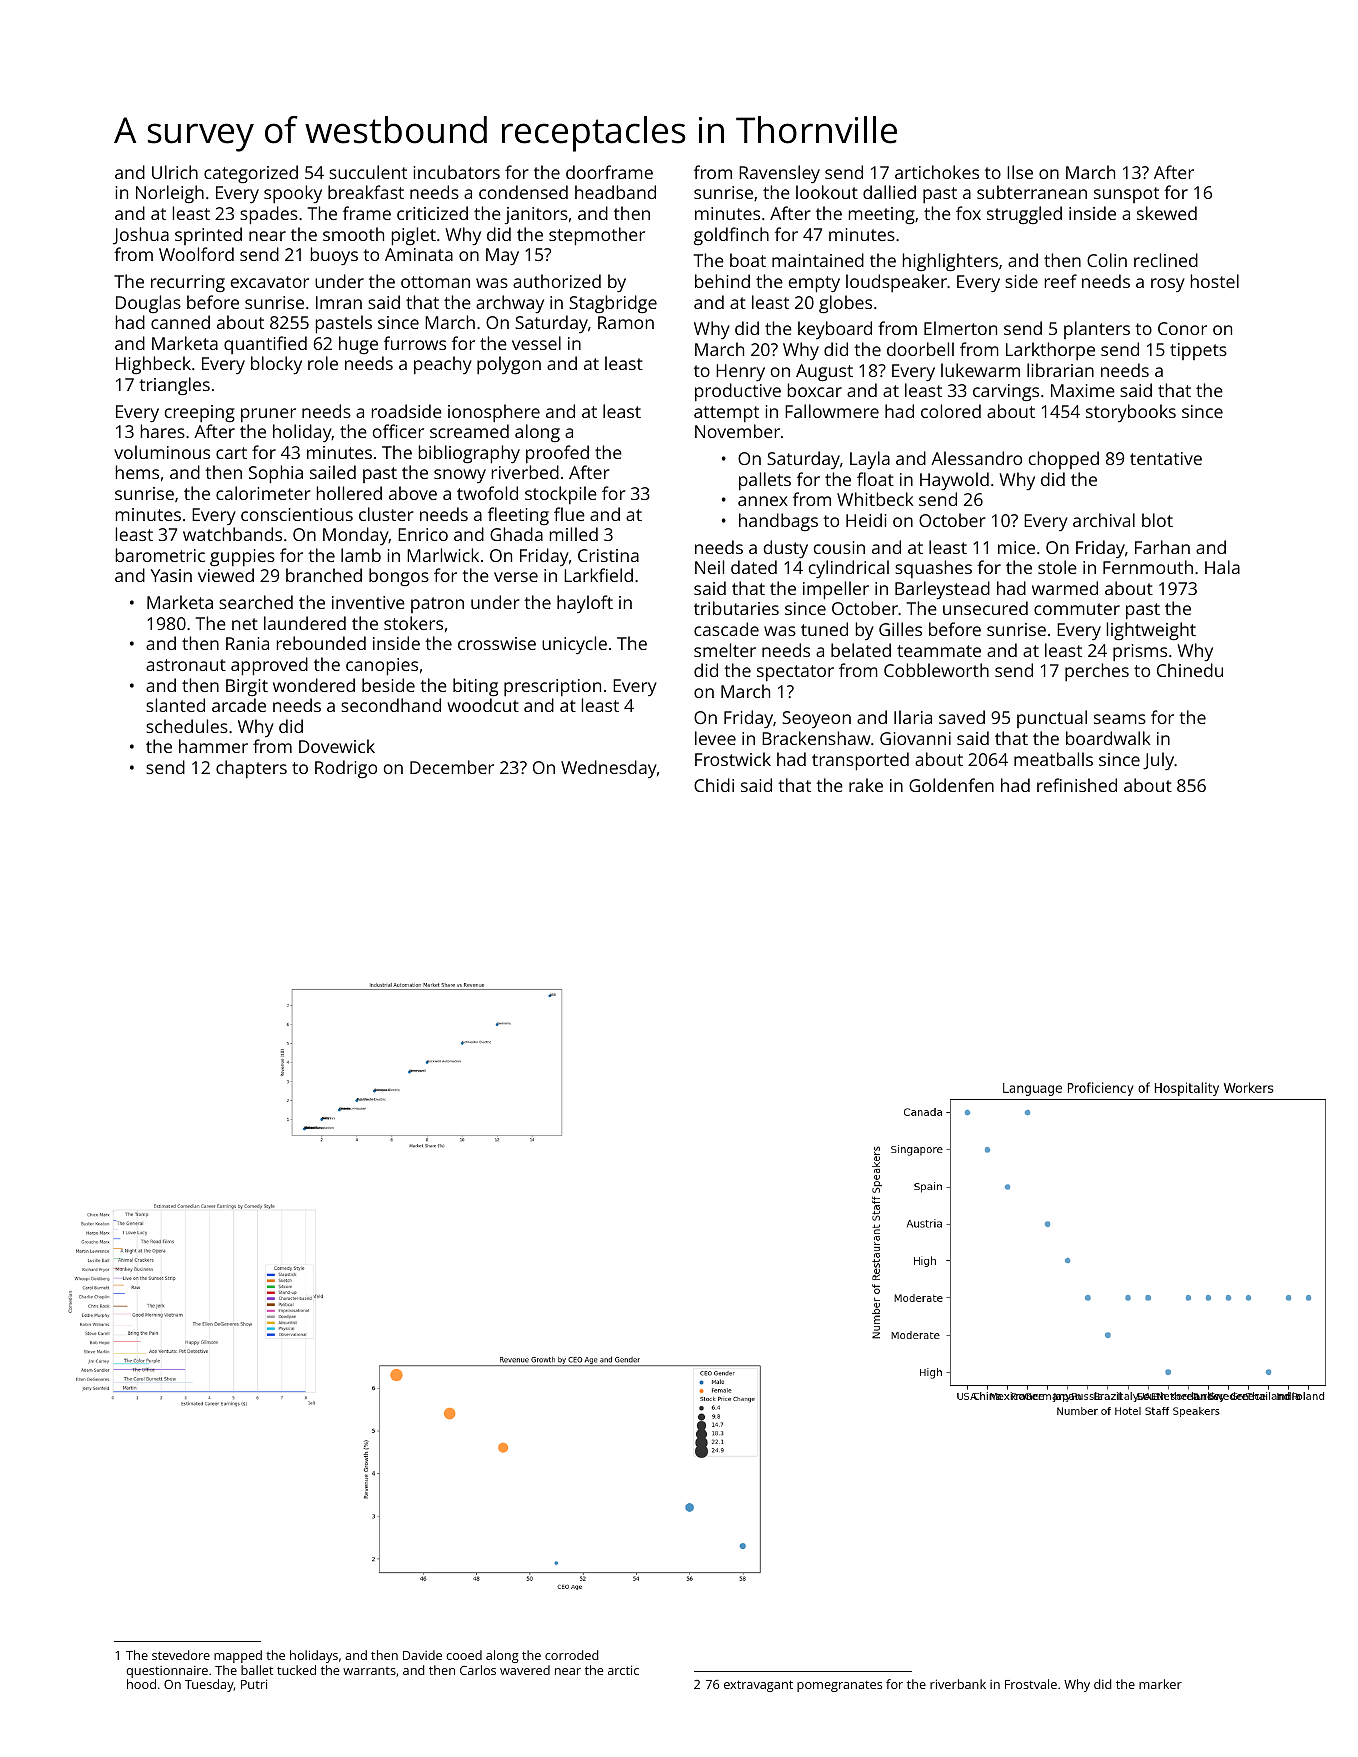 The width and height of the screenshot is (1358, 1757). What do you see at coordinates (860, 761) in the screenshot?
I see `transported` at bounding box center [860, 761].
